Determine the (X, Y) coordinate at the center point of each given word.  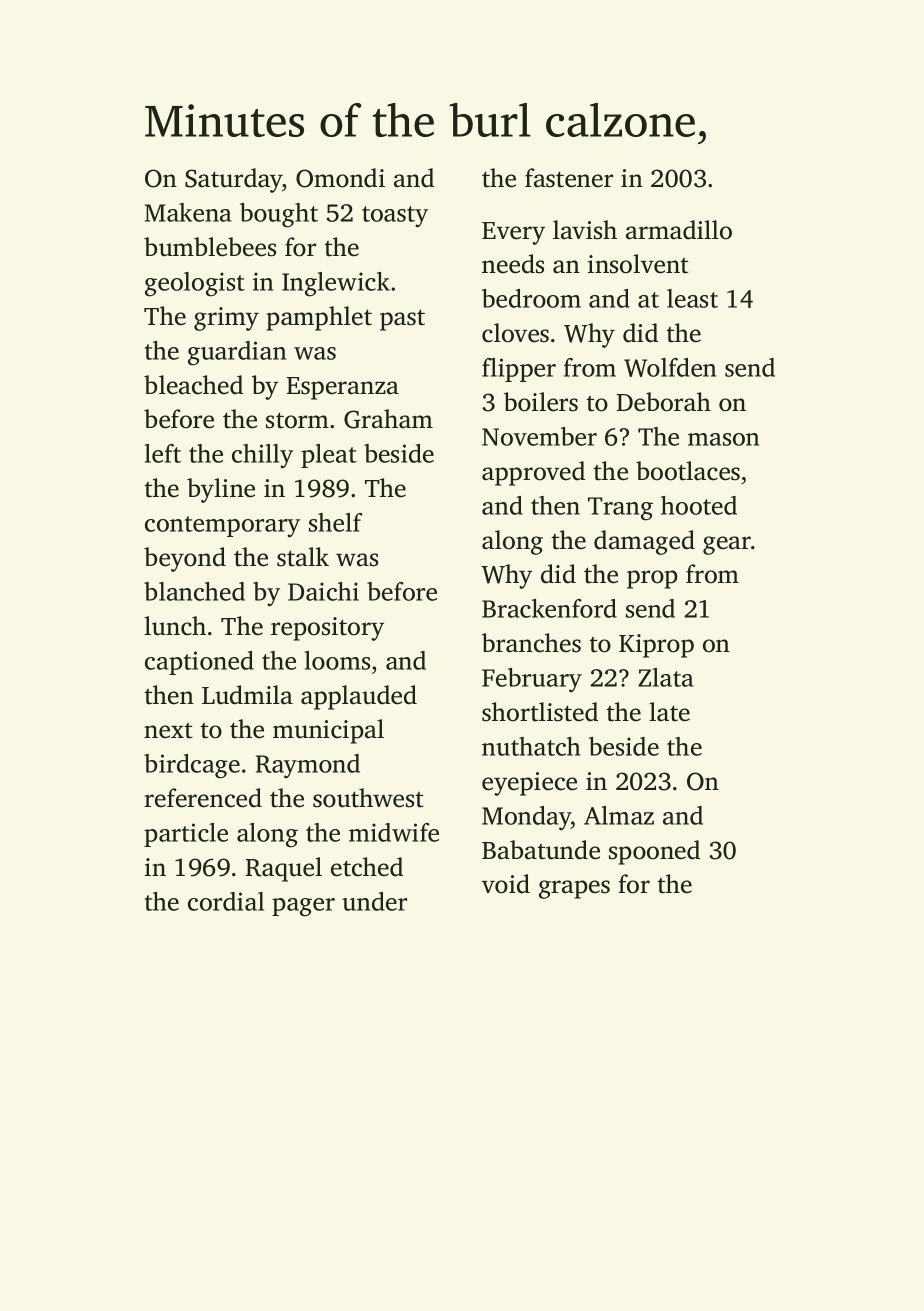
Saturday (234, 180)
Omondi (340, 178)
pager (303, 907)
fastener (569, 178)
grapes (574, 889)
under (374, 901)
